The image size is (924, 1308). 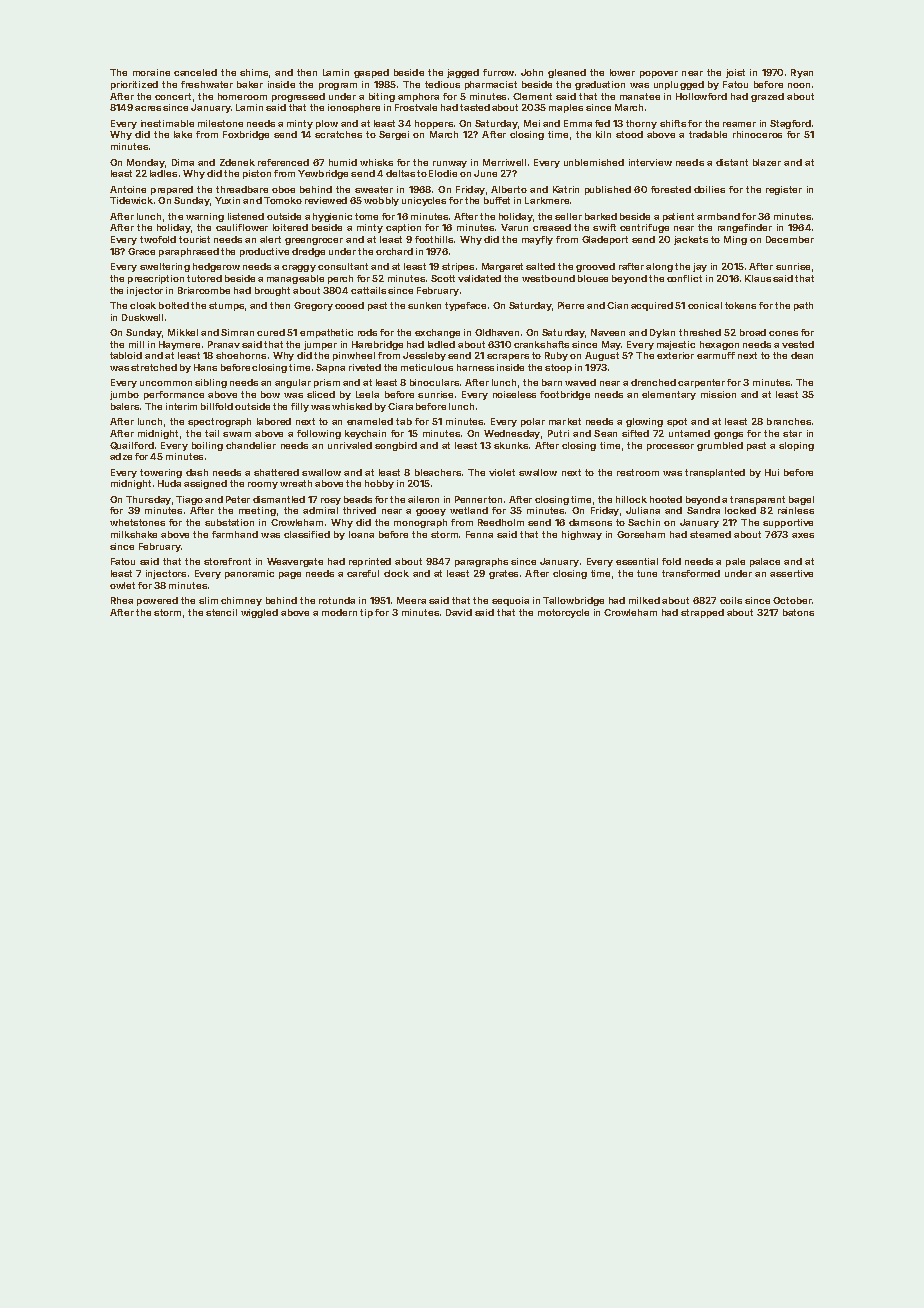 I want to click on motorcycle, so click(x=563, y=613).
